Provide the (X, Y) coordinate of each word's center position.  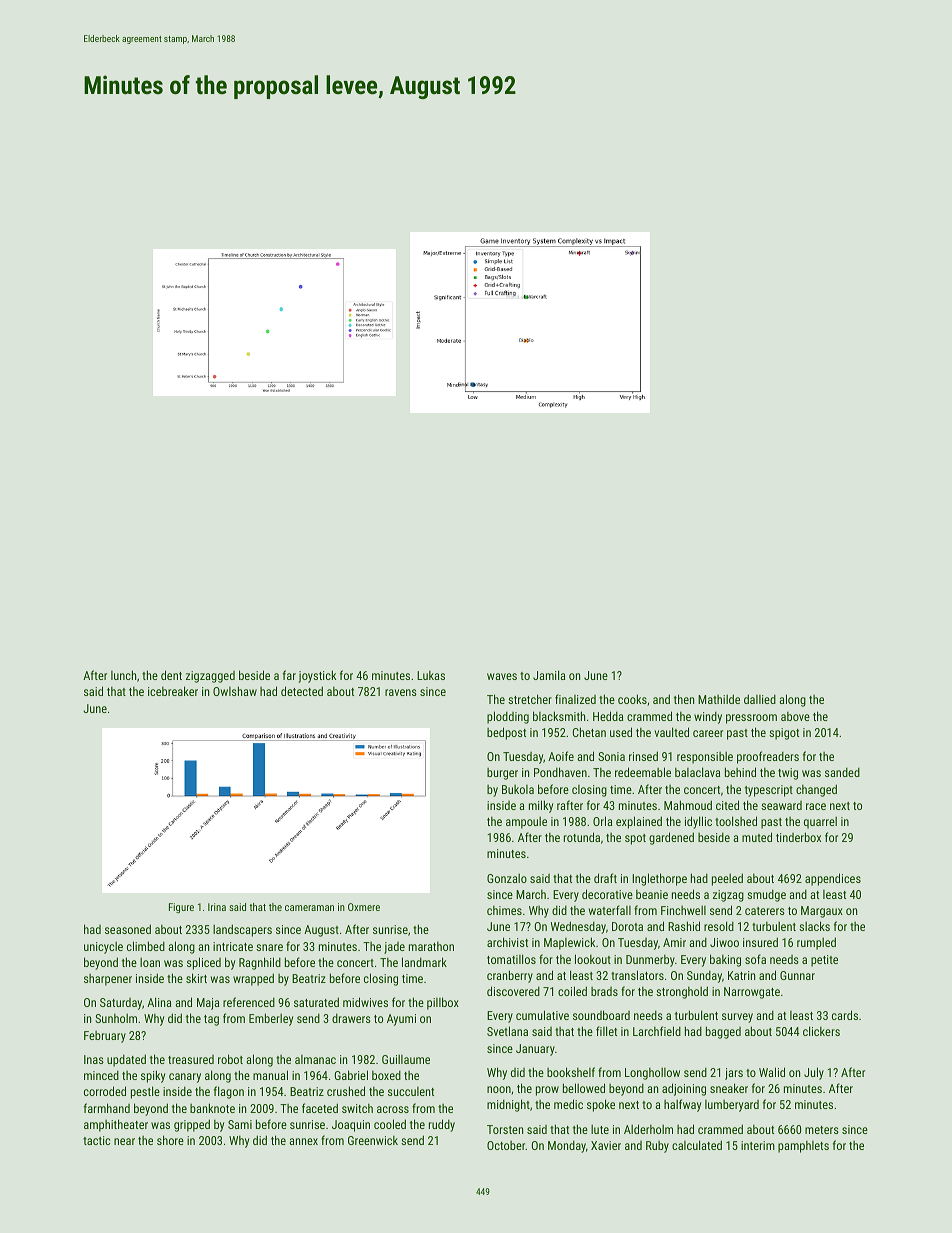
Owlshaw (235, 691)
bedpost (506, 733)
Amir (674, 942)
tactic (96, 1140)
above (795, 716)
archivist (507, 942)
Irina (217, 907)
